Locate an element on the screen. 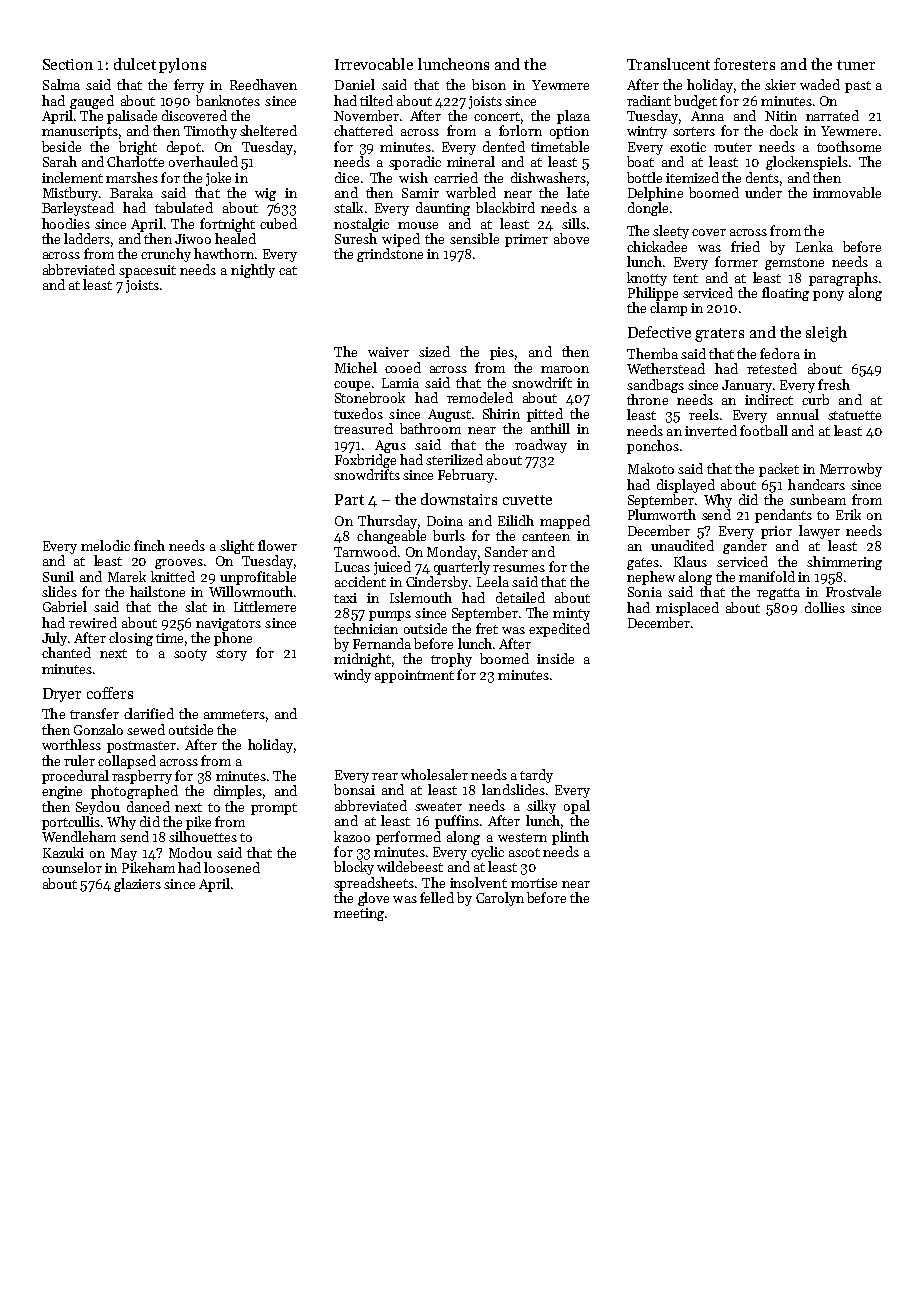 This screenshot has height=1308, width=924. Sander is located at coordinates (506, 551).
